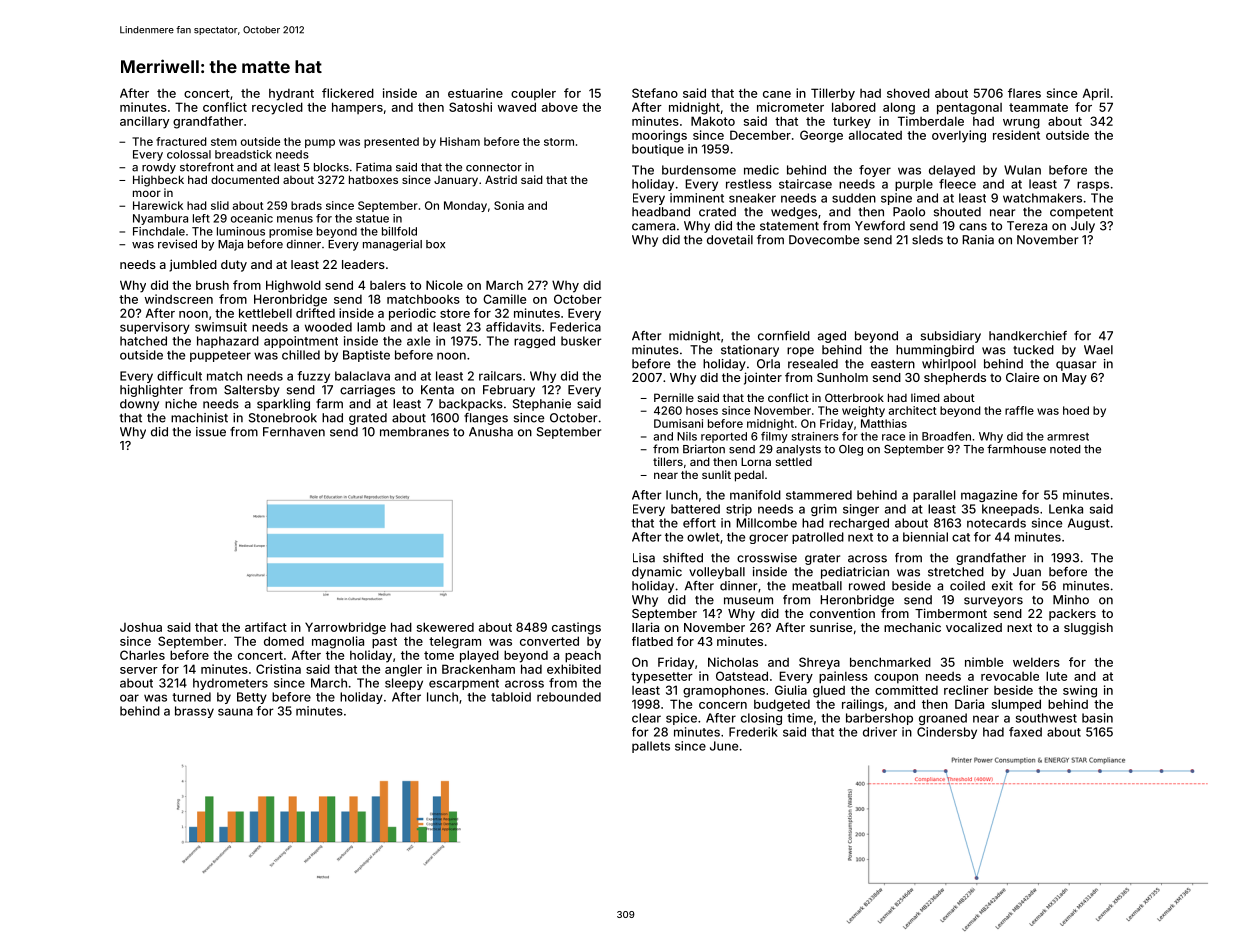  What do you see at coordinates (713, 121) in the page?
I see `Makoto` at bounding box center [713, 121].
